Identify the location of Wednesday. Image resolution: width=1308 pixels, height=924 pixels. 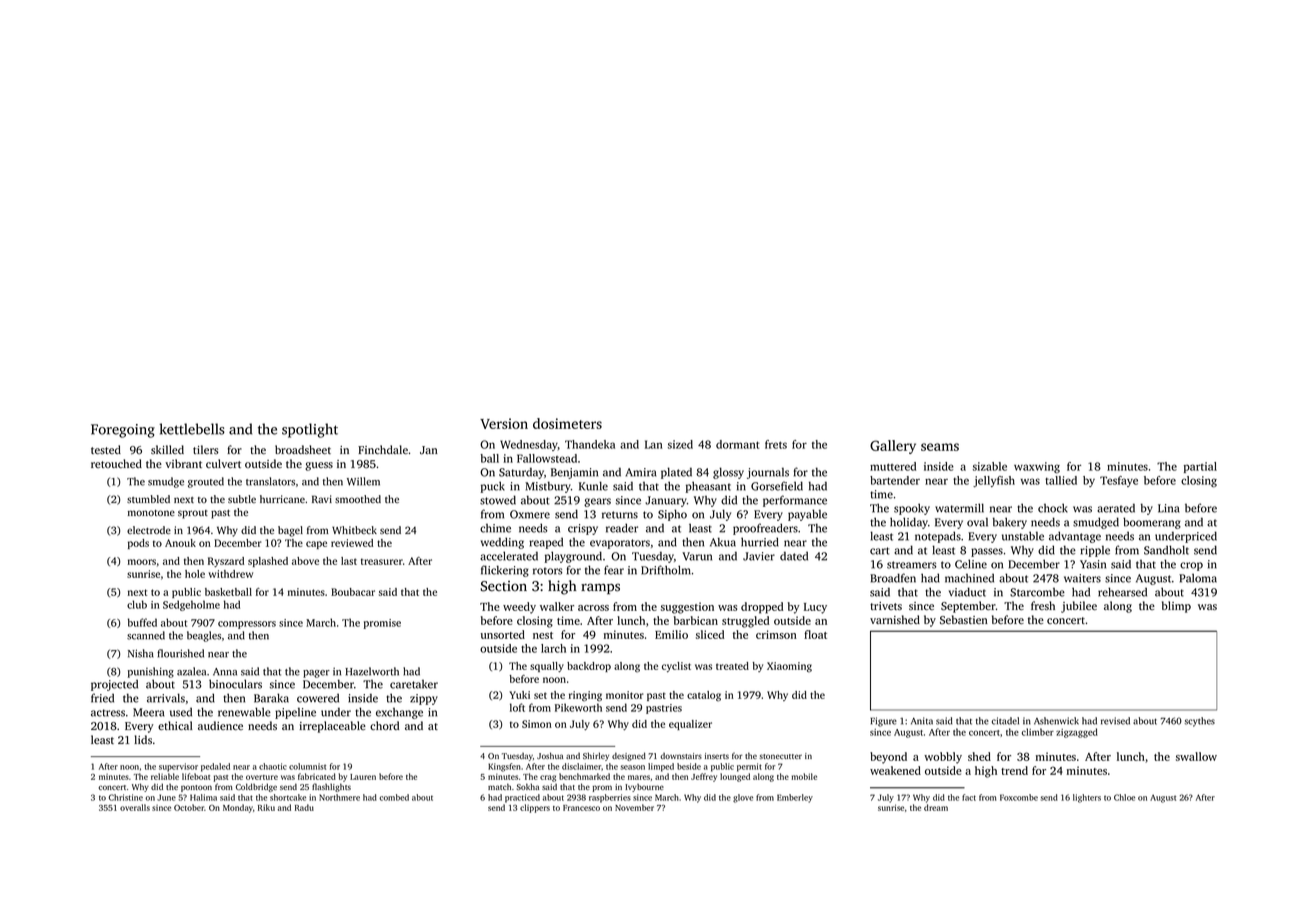
(529, 445).
